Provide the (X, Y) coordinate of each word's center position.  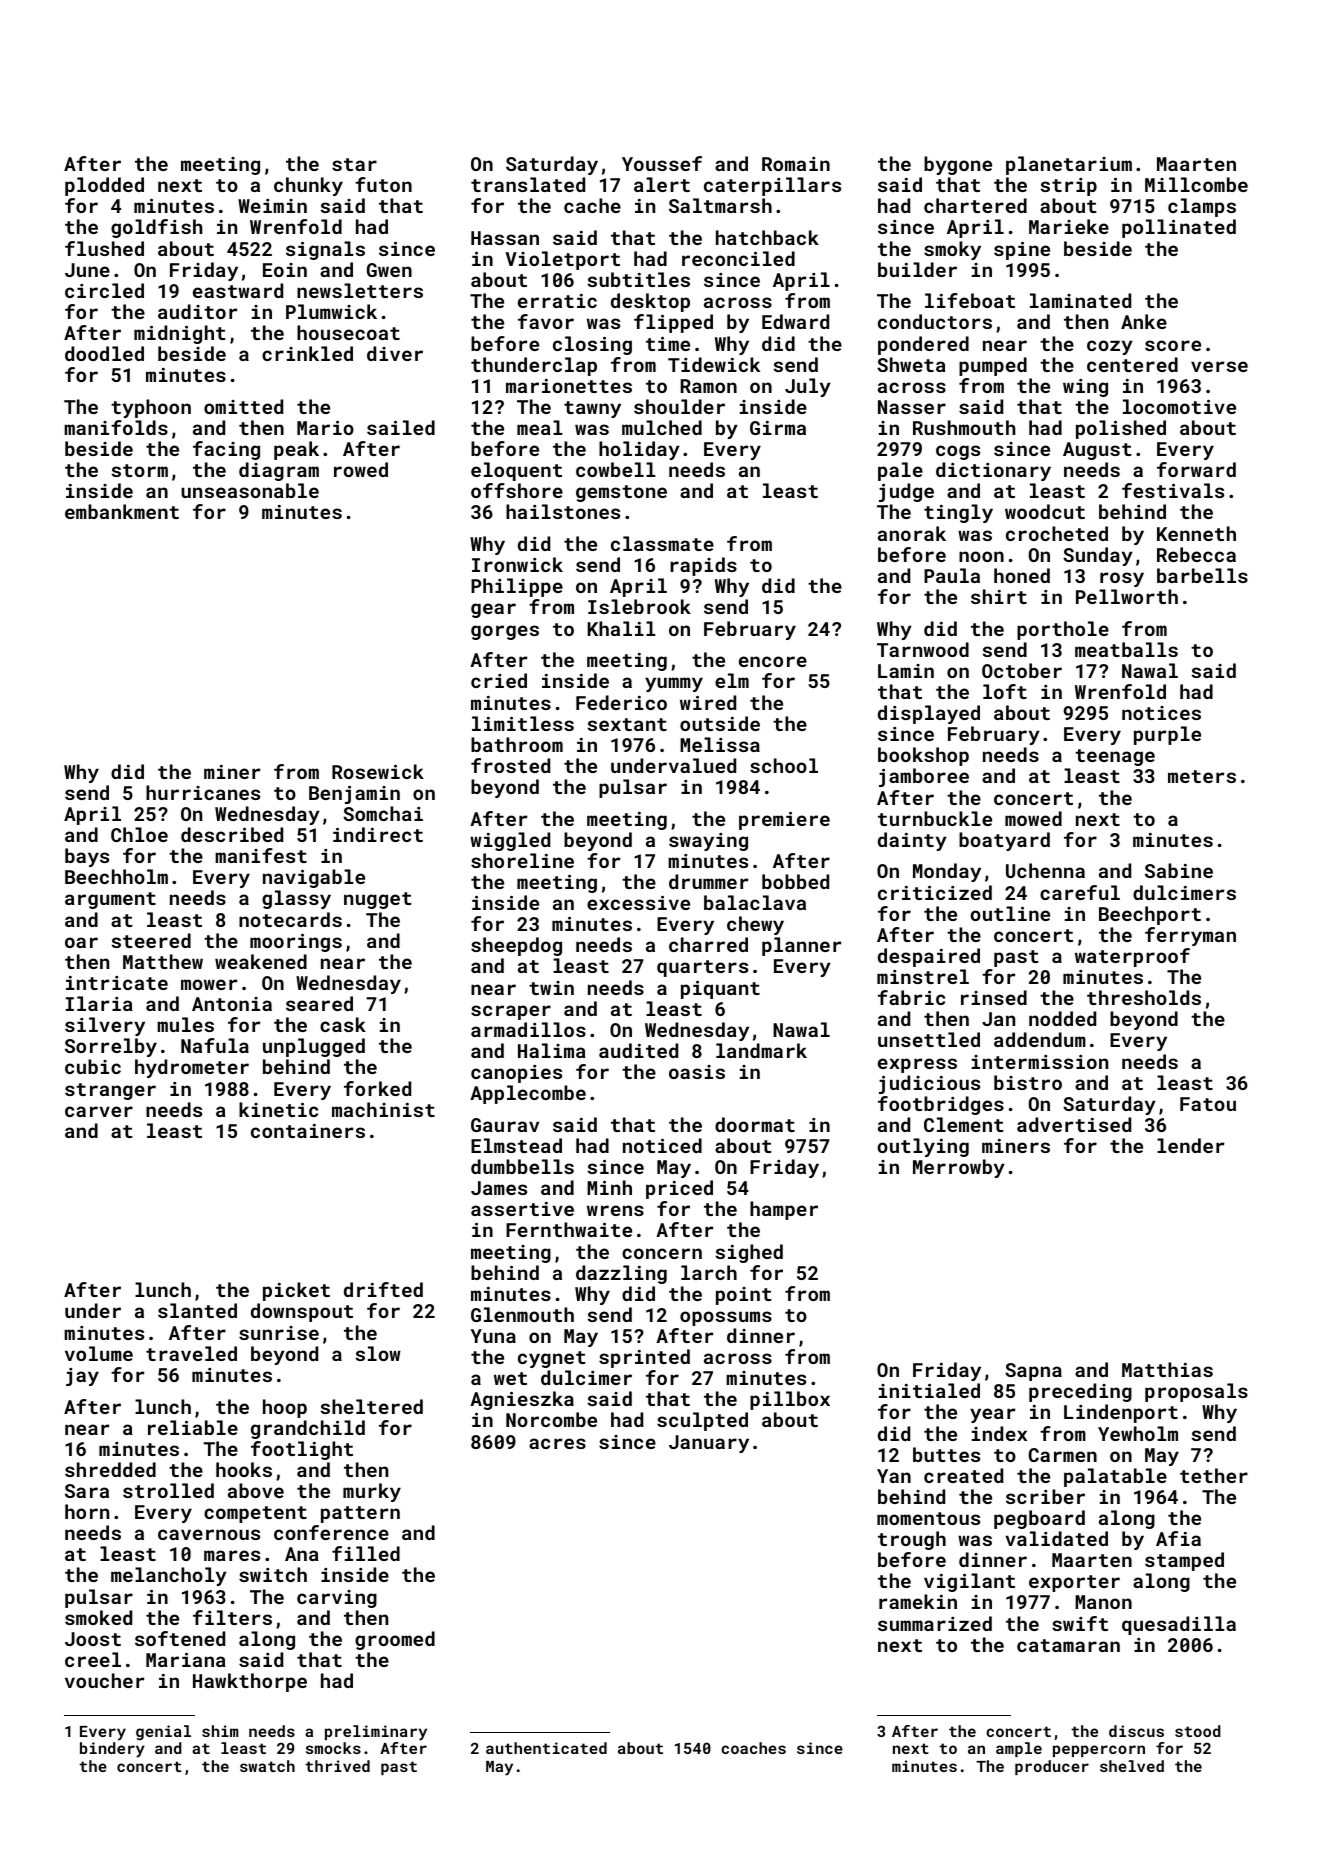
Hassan (505, 238)
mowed (1033, 818)
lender (1191, 1145)
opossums (726, 1318)
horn (87, 1511)
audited (638, 1050)
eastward (238, 290)
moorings (296, 943)
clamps (1202, 207)
